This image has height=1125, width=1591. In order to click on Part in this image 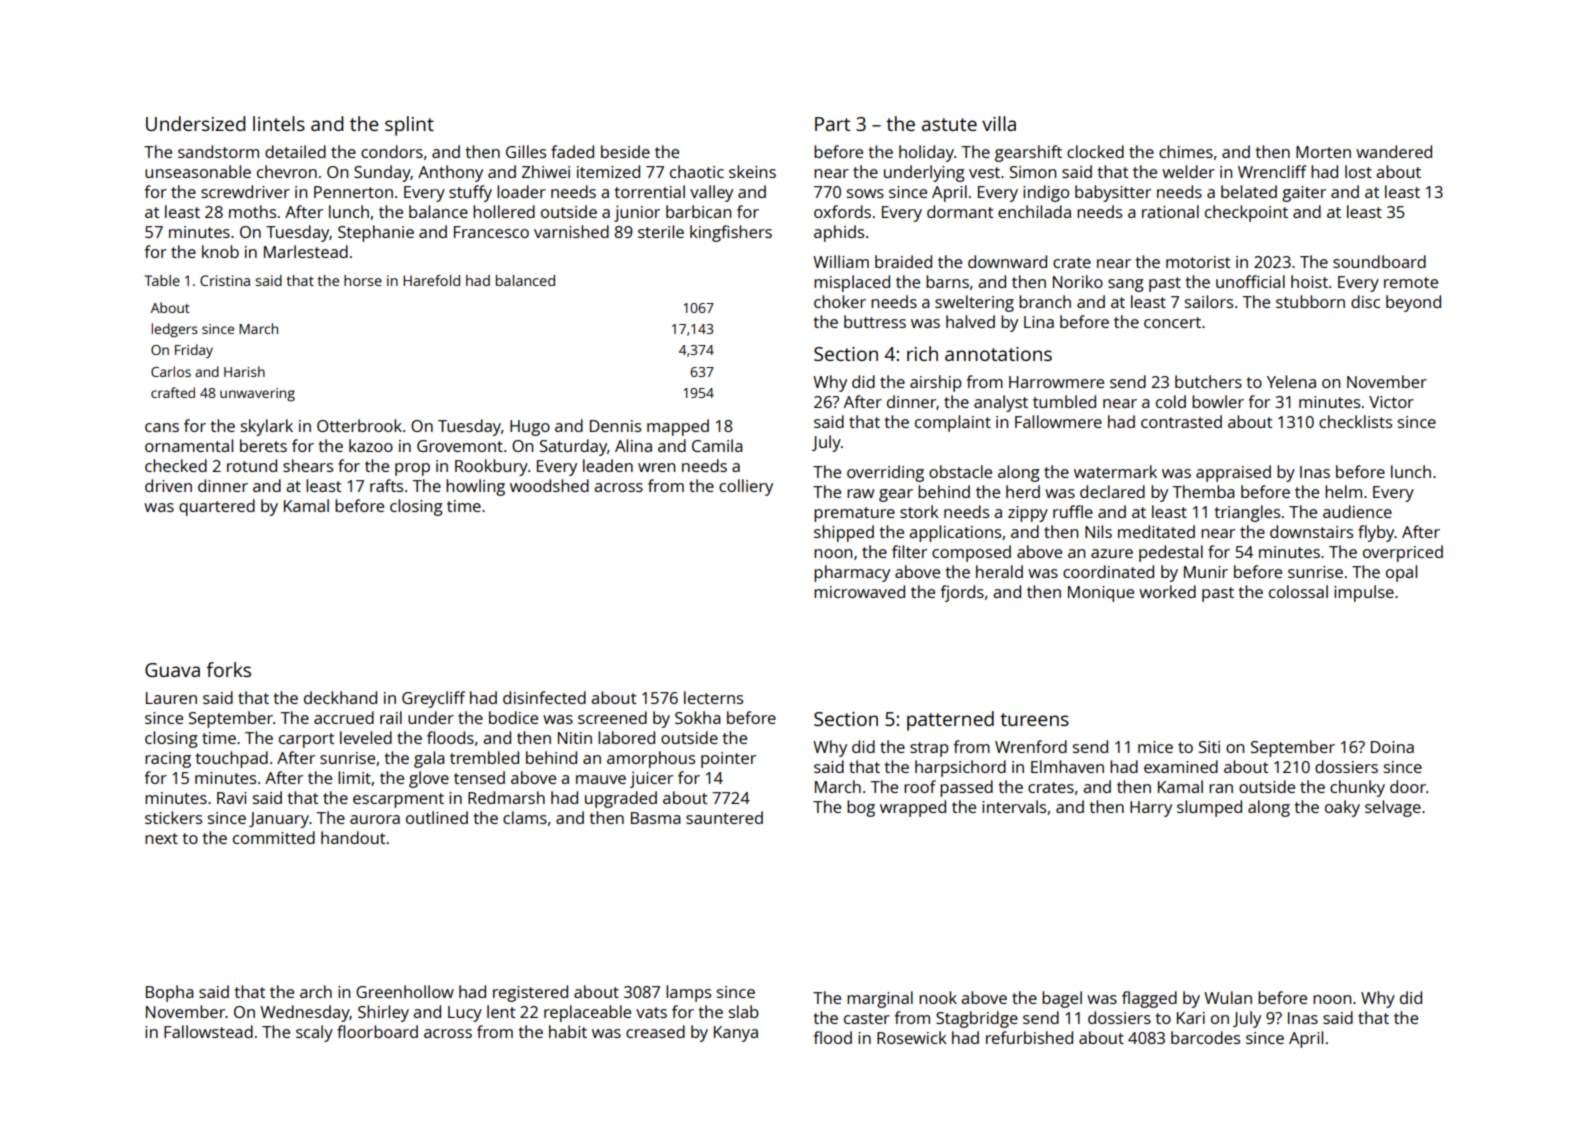, I will do `click(832, 124)`.
